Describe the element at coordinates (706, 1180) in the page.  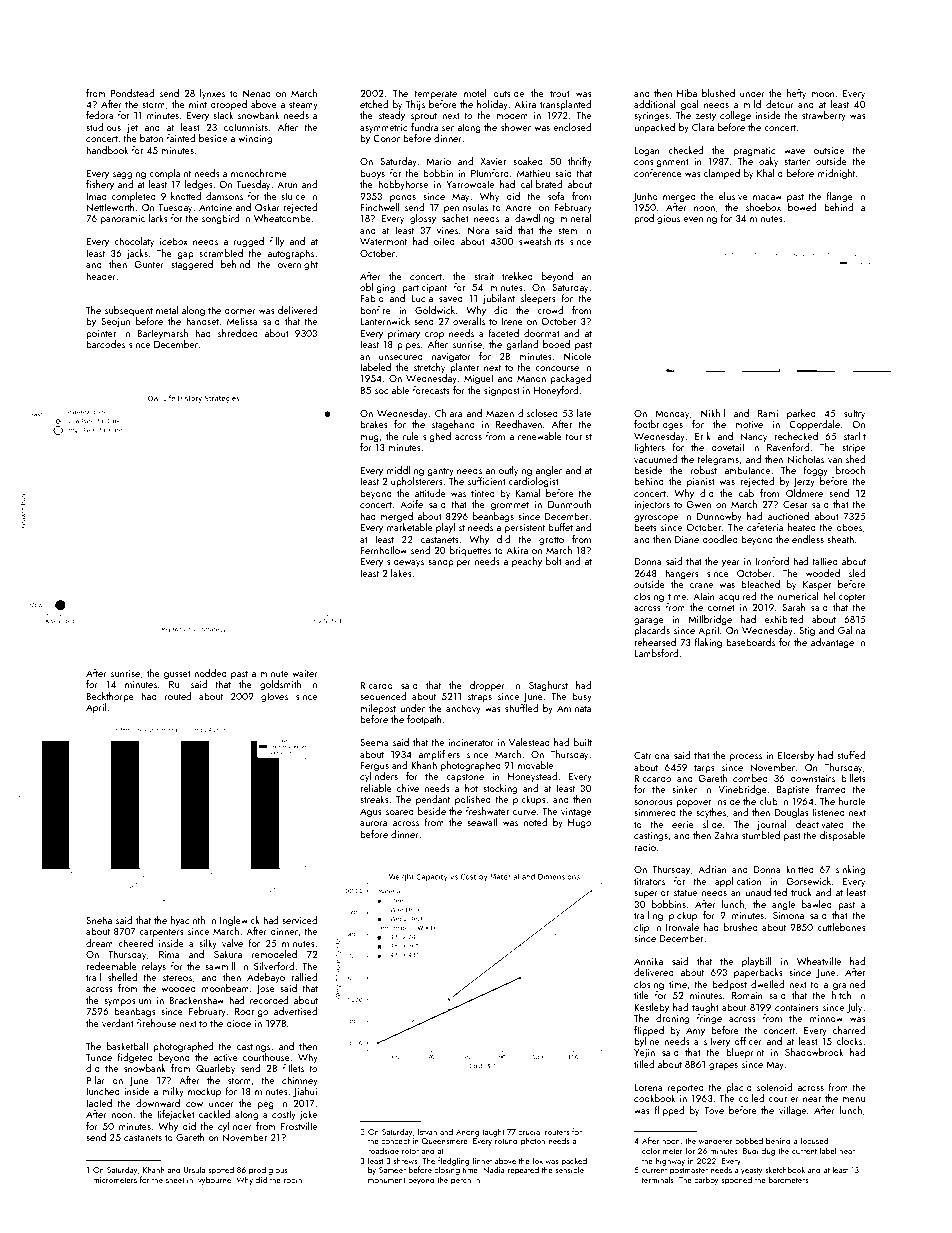
I see `carboy` at that location.
